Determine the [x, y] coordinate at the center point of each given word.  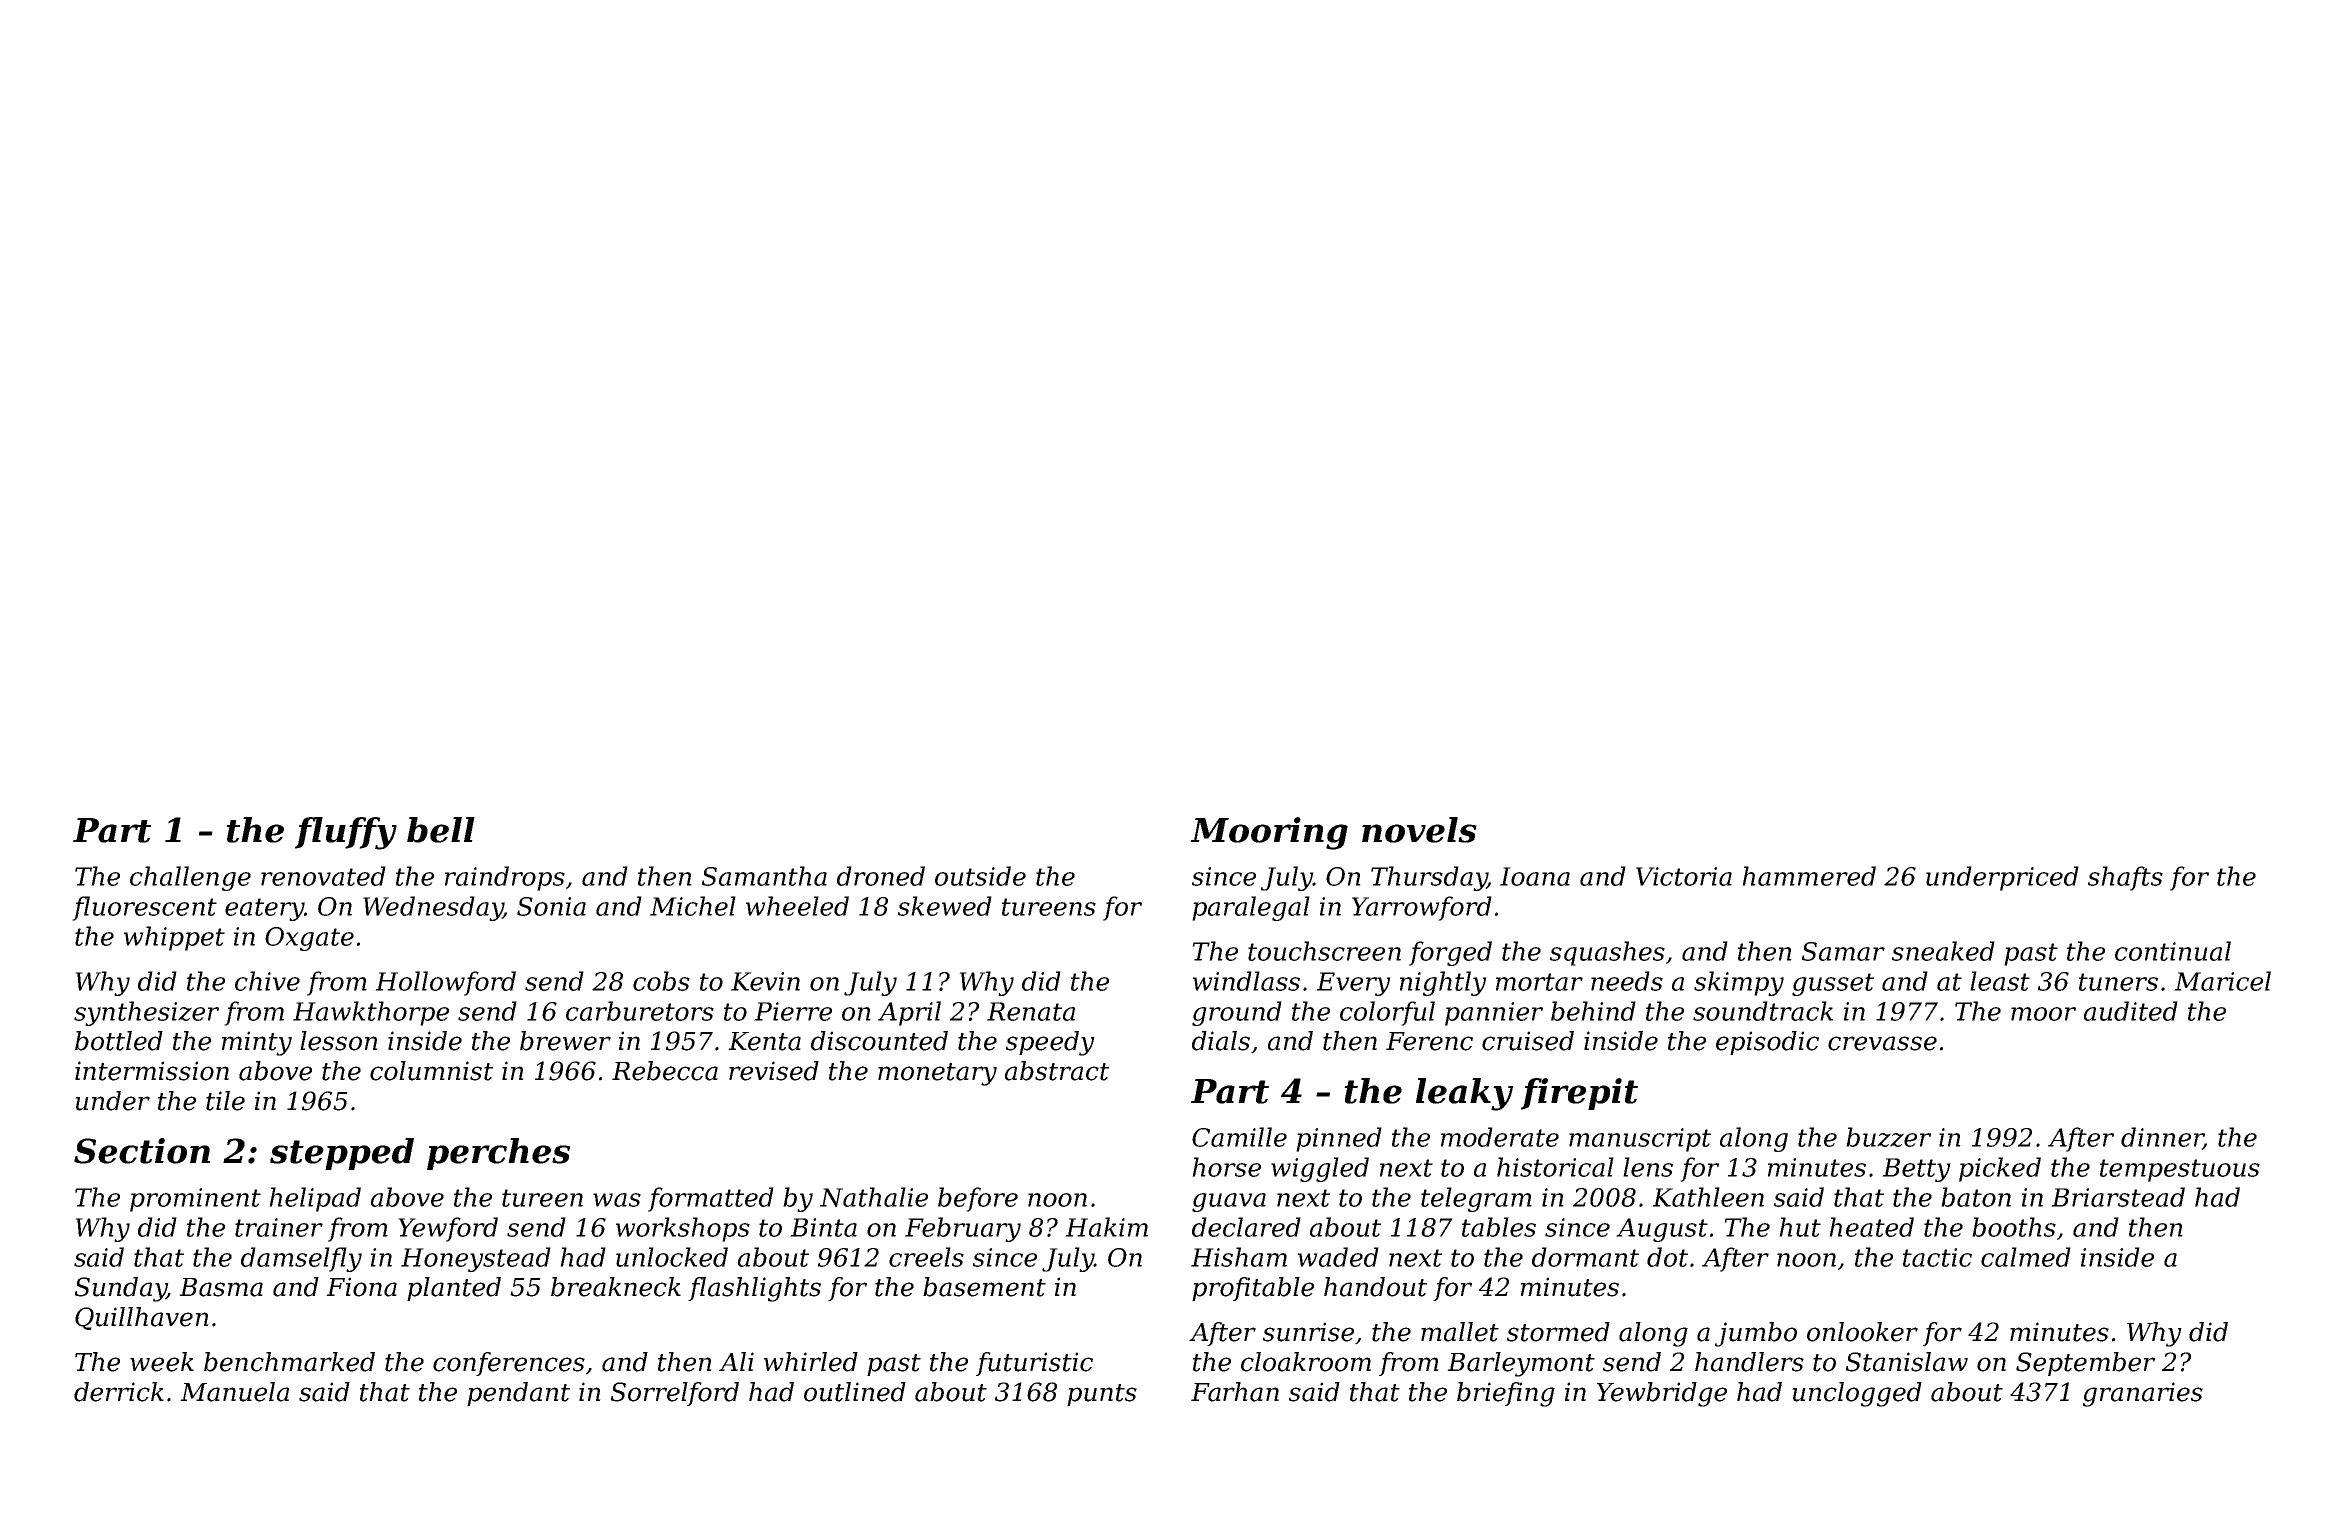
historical [1555, 1167]
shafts [2125, 878]
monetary [937, 1074]
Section [142, 1151]
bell [441, 830]
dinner [2162, 1138]
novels [1419, 830]
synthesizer [146, 1013]
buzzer [1888, 1137]
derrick [119, 1392]
